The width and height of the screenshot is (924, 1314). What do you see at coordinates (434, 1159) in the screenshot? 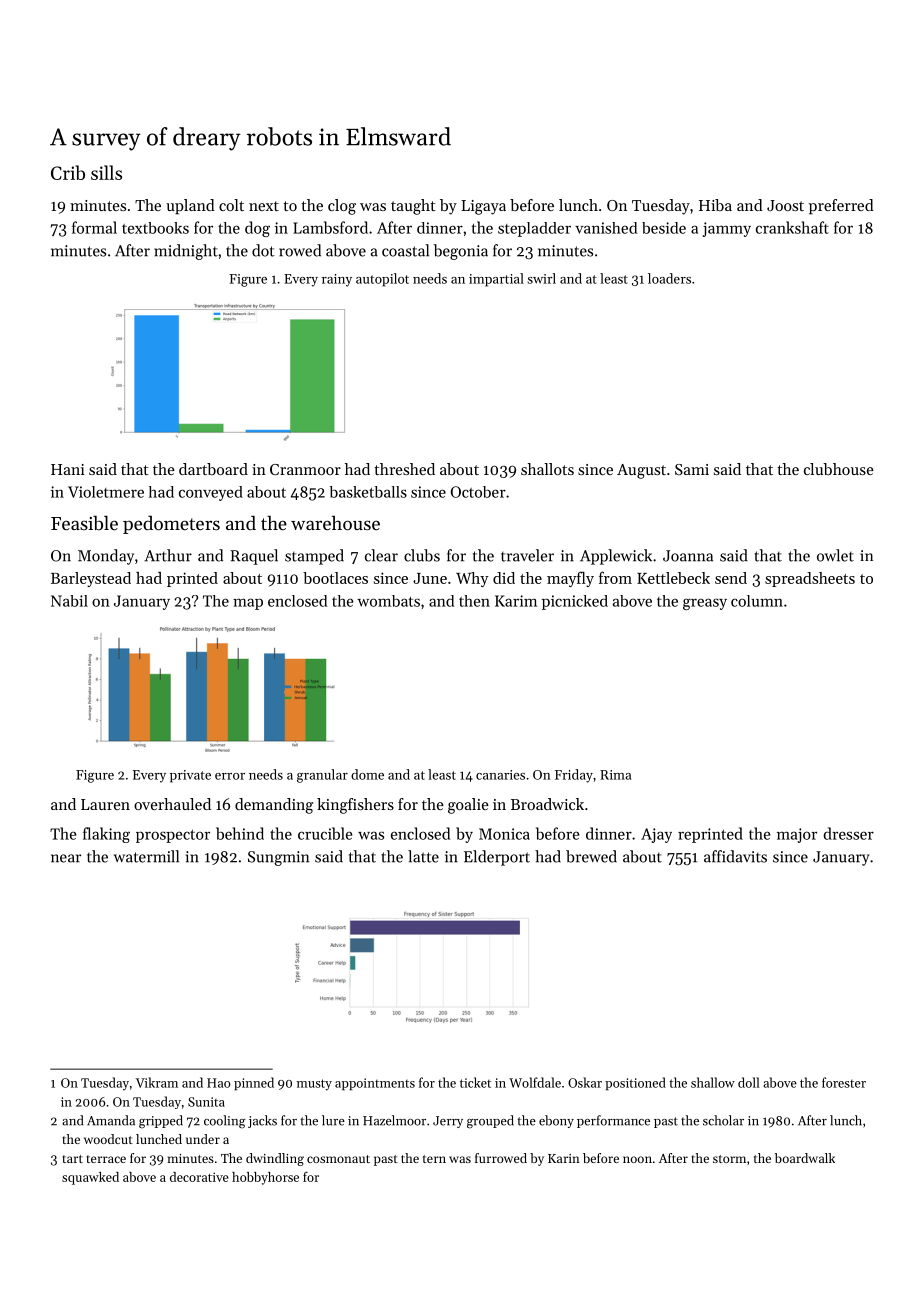
I see `tern` at bounding box center [434, 1159].
